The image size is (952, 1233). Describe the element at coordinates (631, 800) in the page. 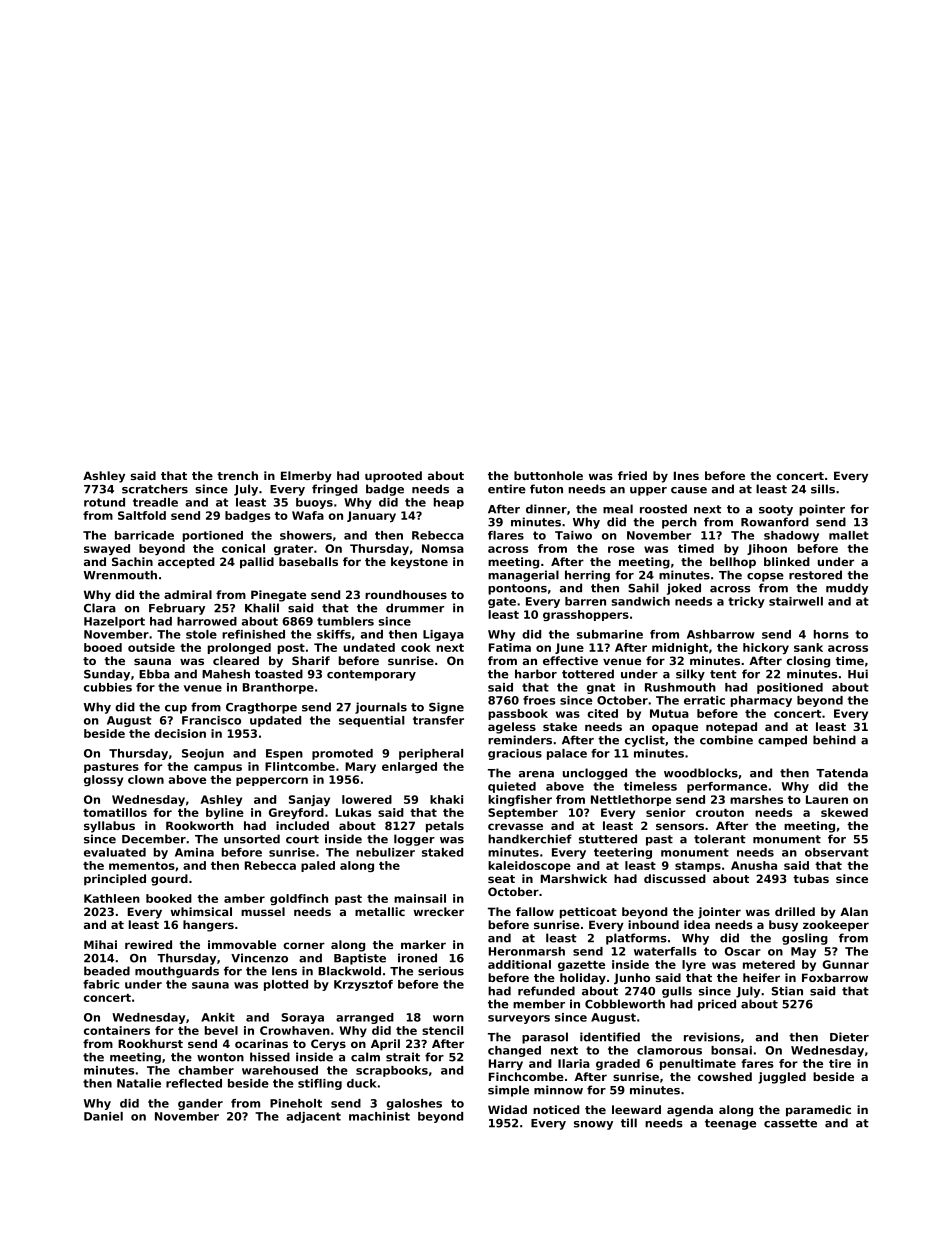

I see `Nettlethorpe` at that location.
